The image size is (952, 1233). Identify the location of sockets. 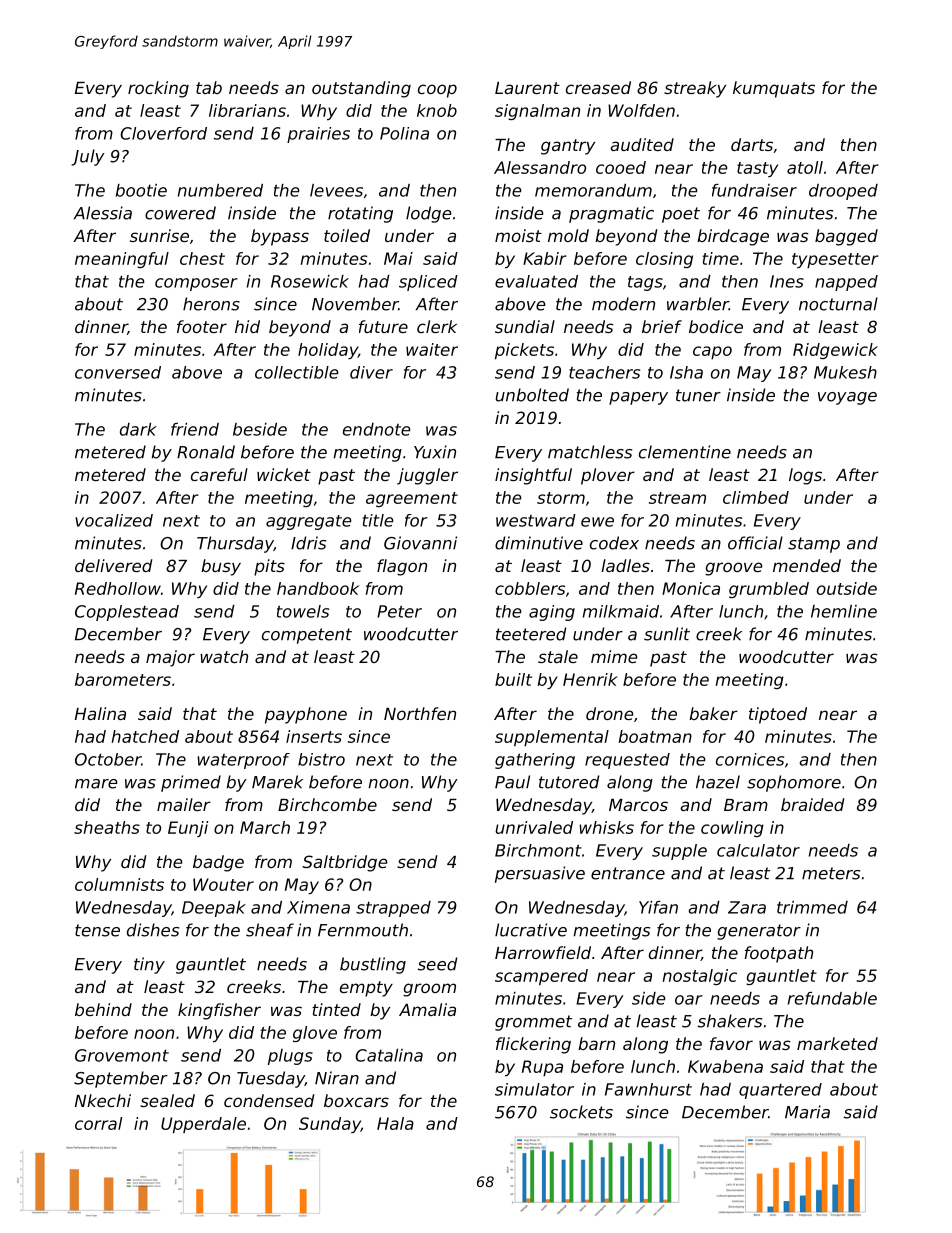
(581, 1112).
